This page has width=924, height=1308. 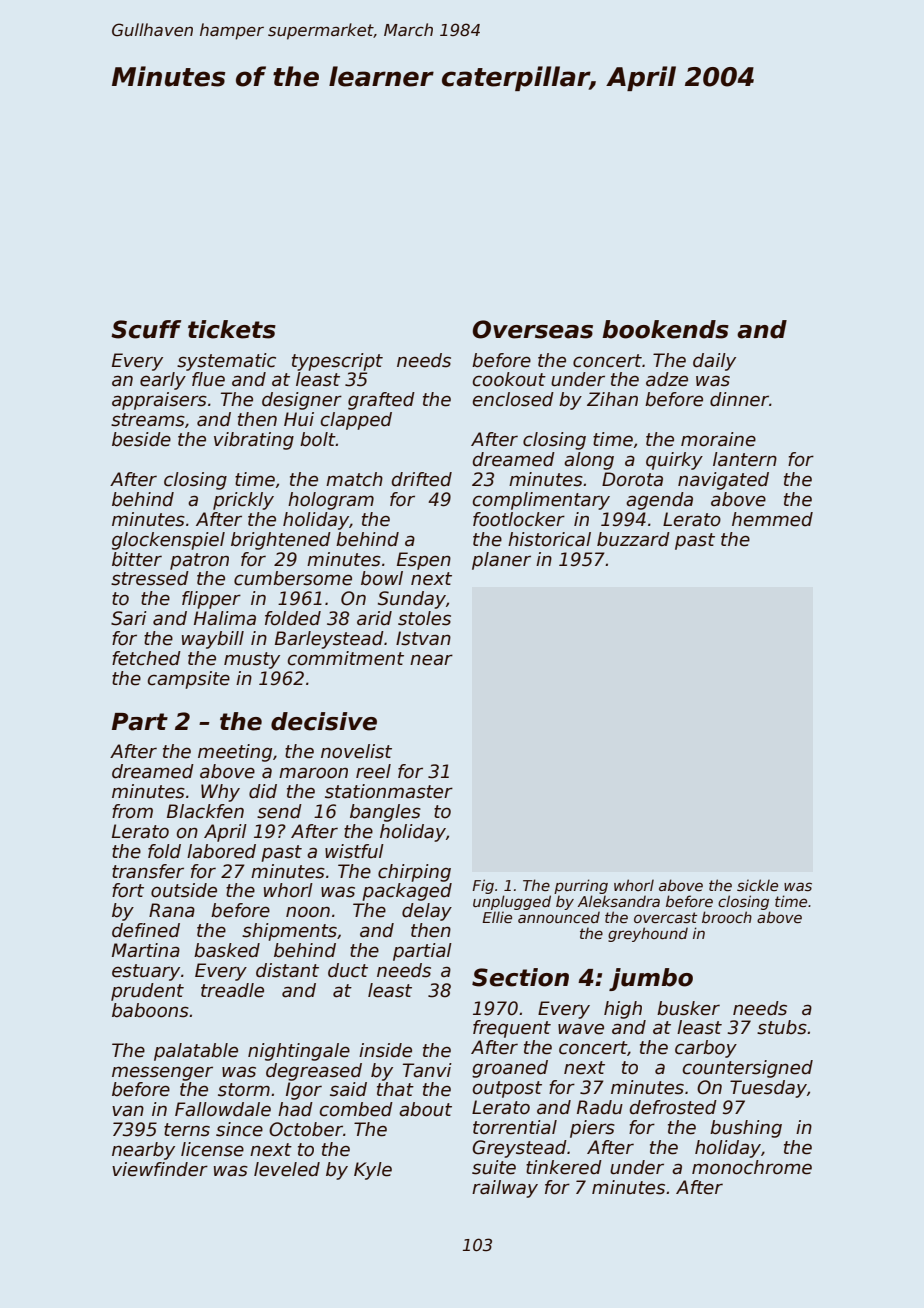 I want to click on duct, so click(x=348, y=970).
